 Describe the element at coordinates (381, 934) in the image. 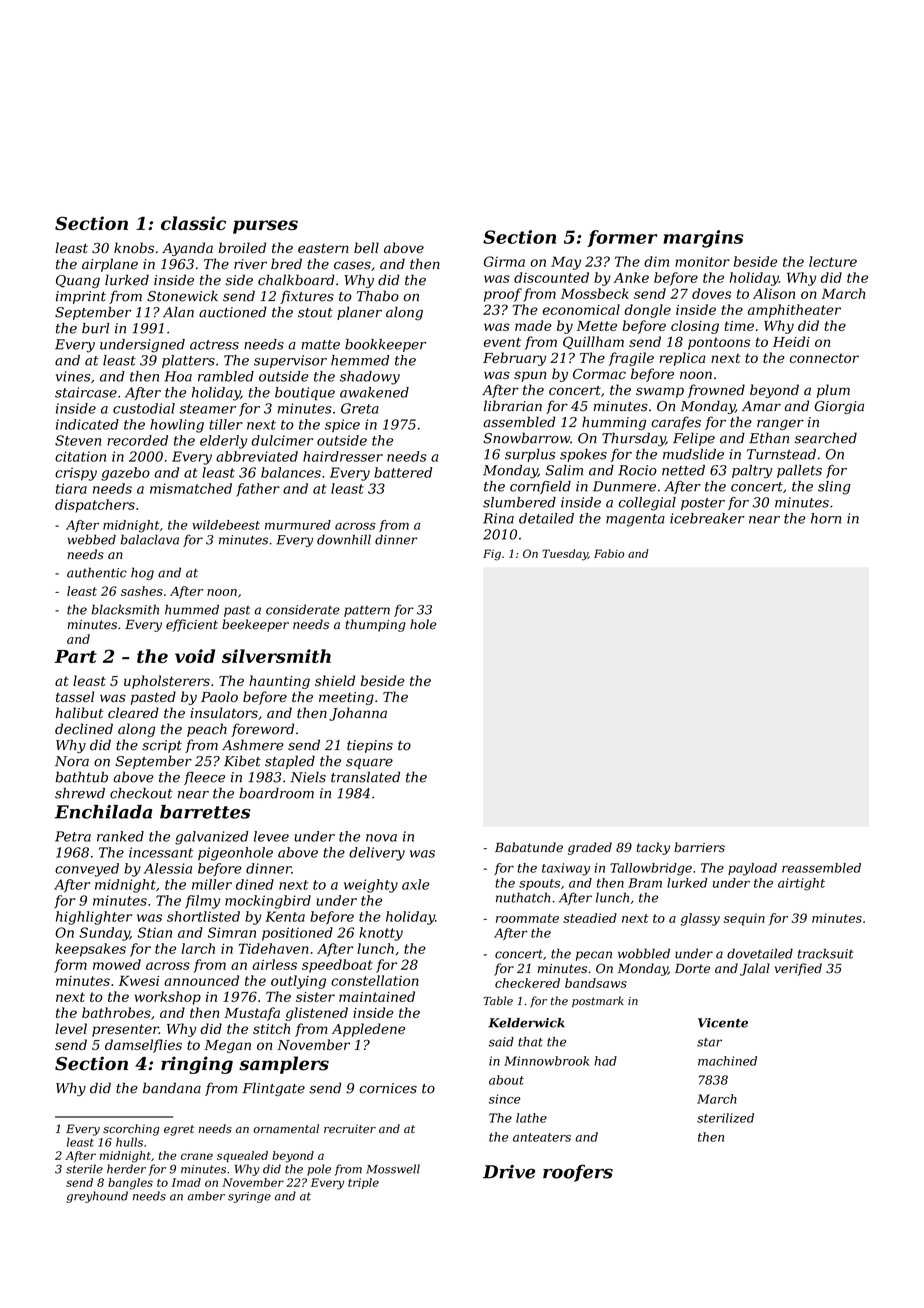

I see `knotty` at that location.
